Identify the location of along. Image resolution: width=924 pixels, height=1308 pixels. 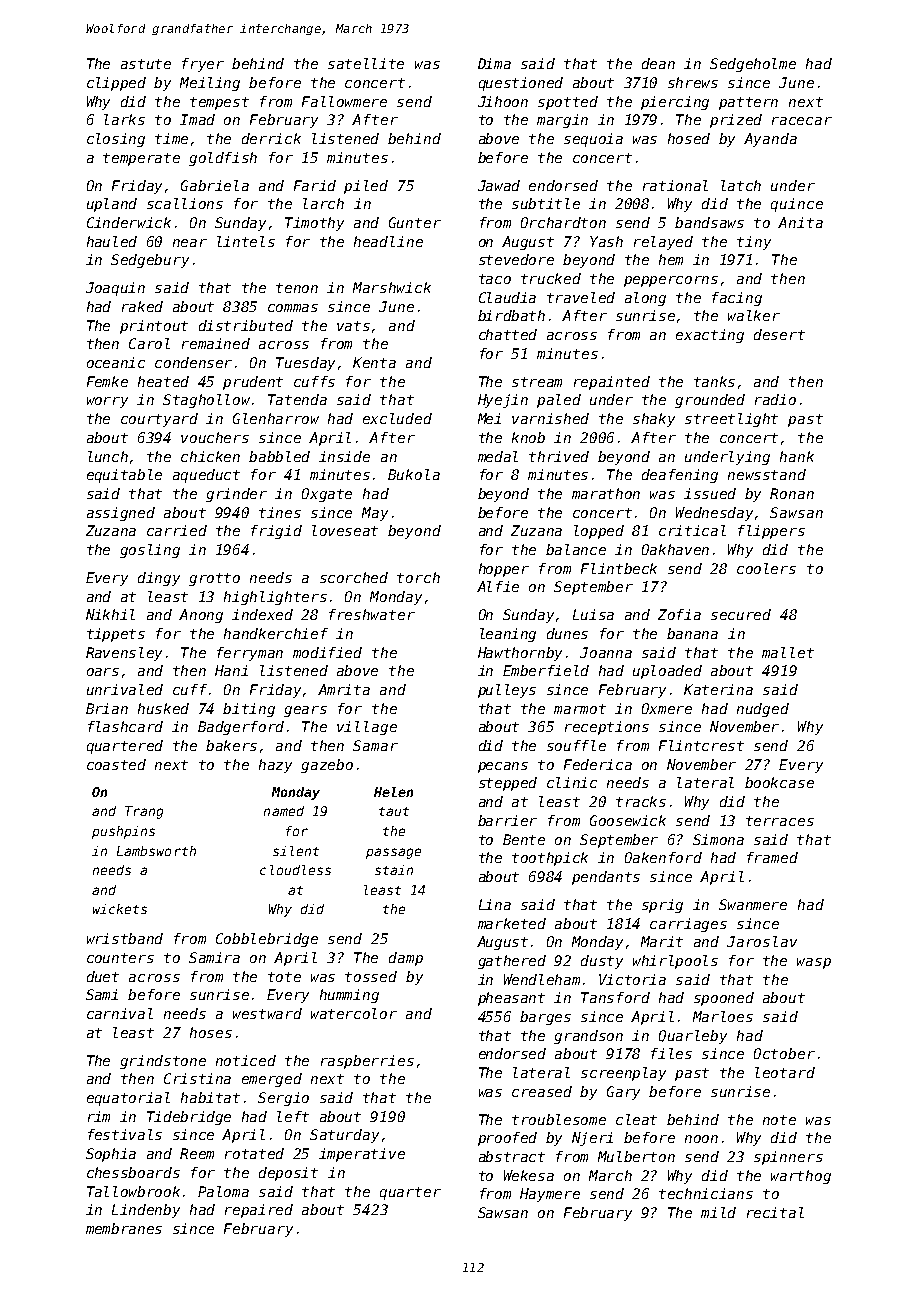
(645, 299).
